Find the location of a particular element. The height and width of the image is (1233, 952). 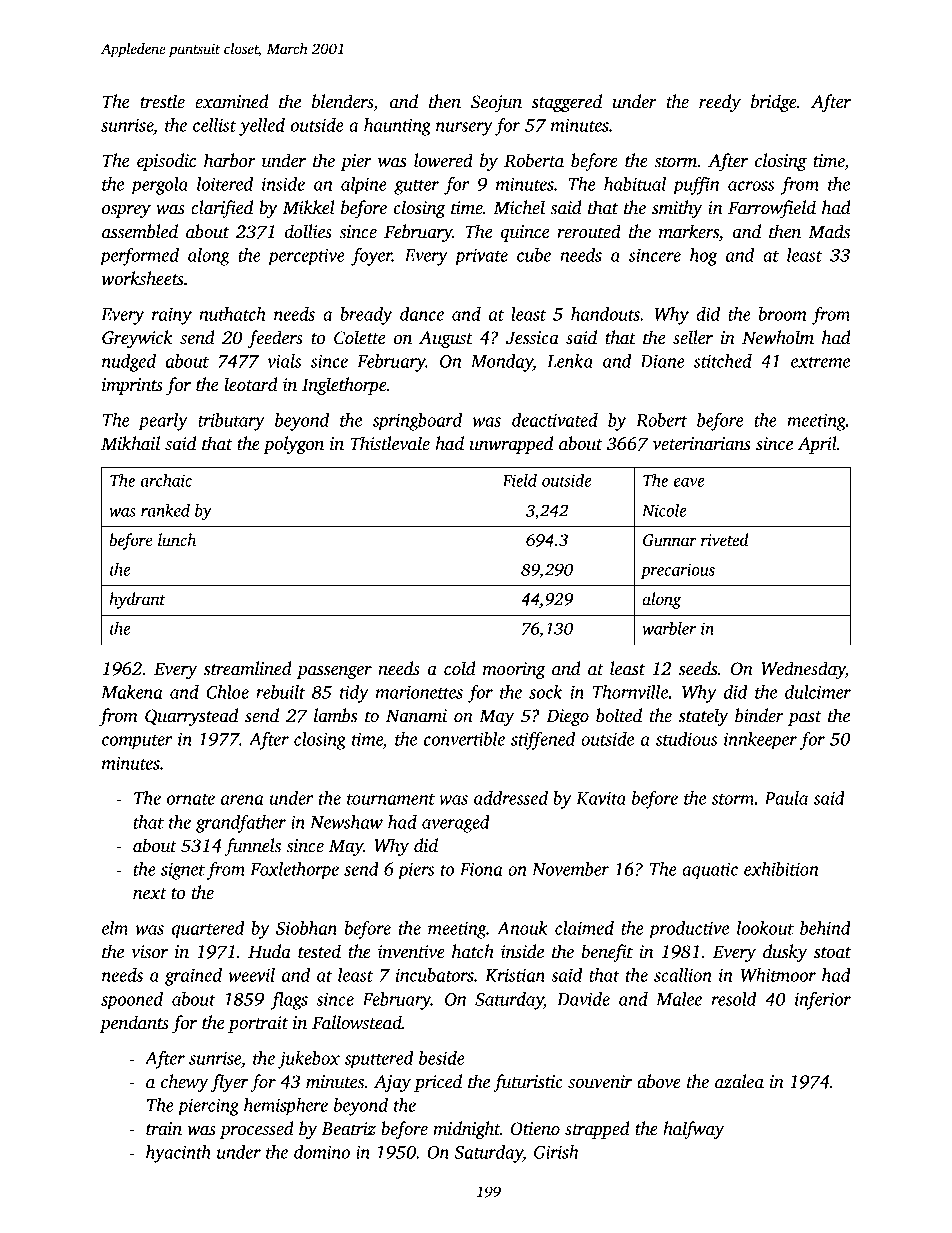

August is located at coordinates (446, 339).
